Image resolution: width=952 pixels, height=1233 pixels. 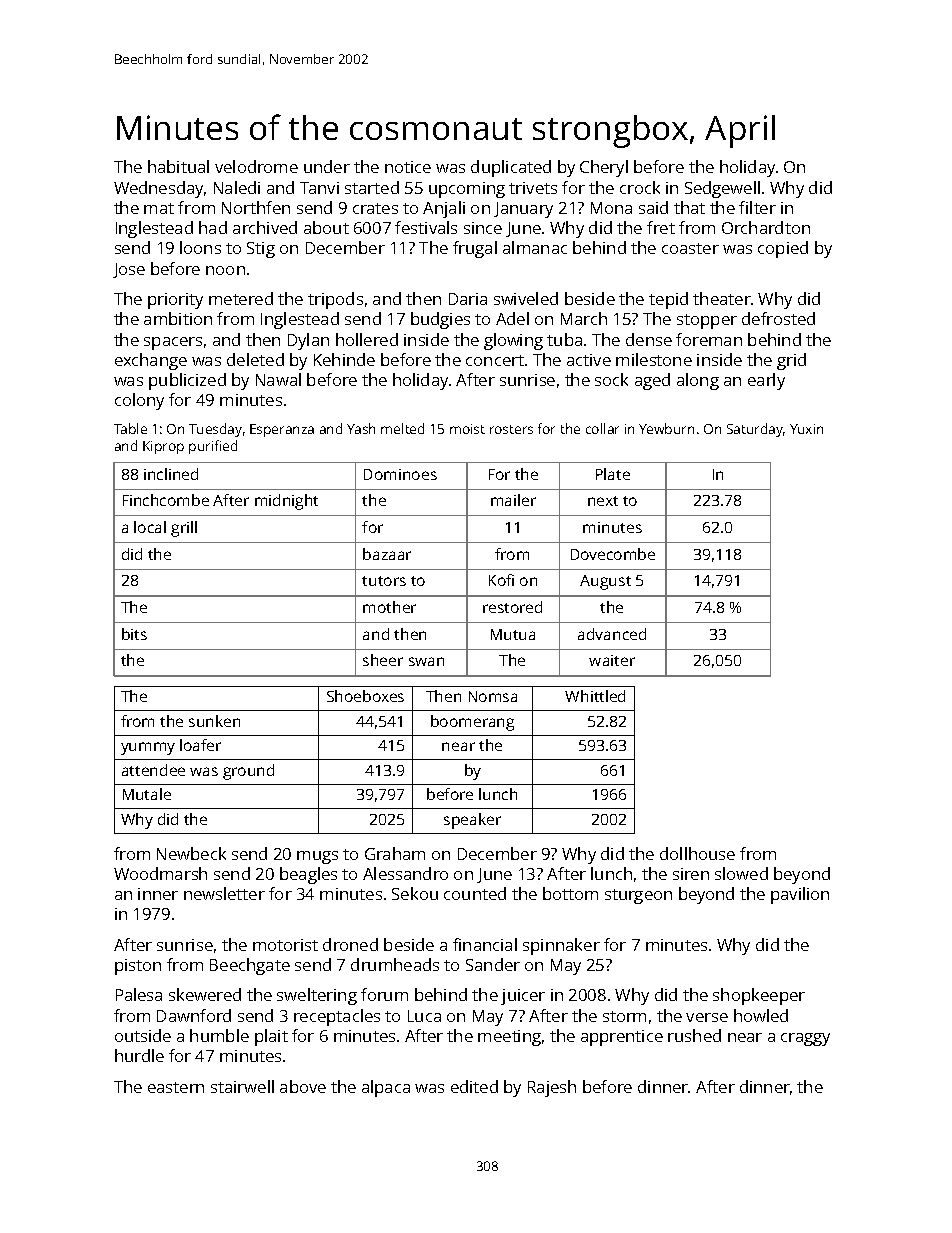 I want to click on Woodmarsh, so click(x=160, y=873).
